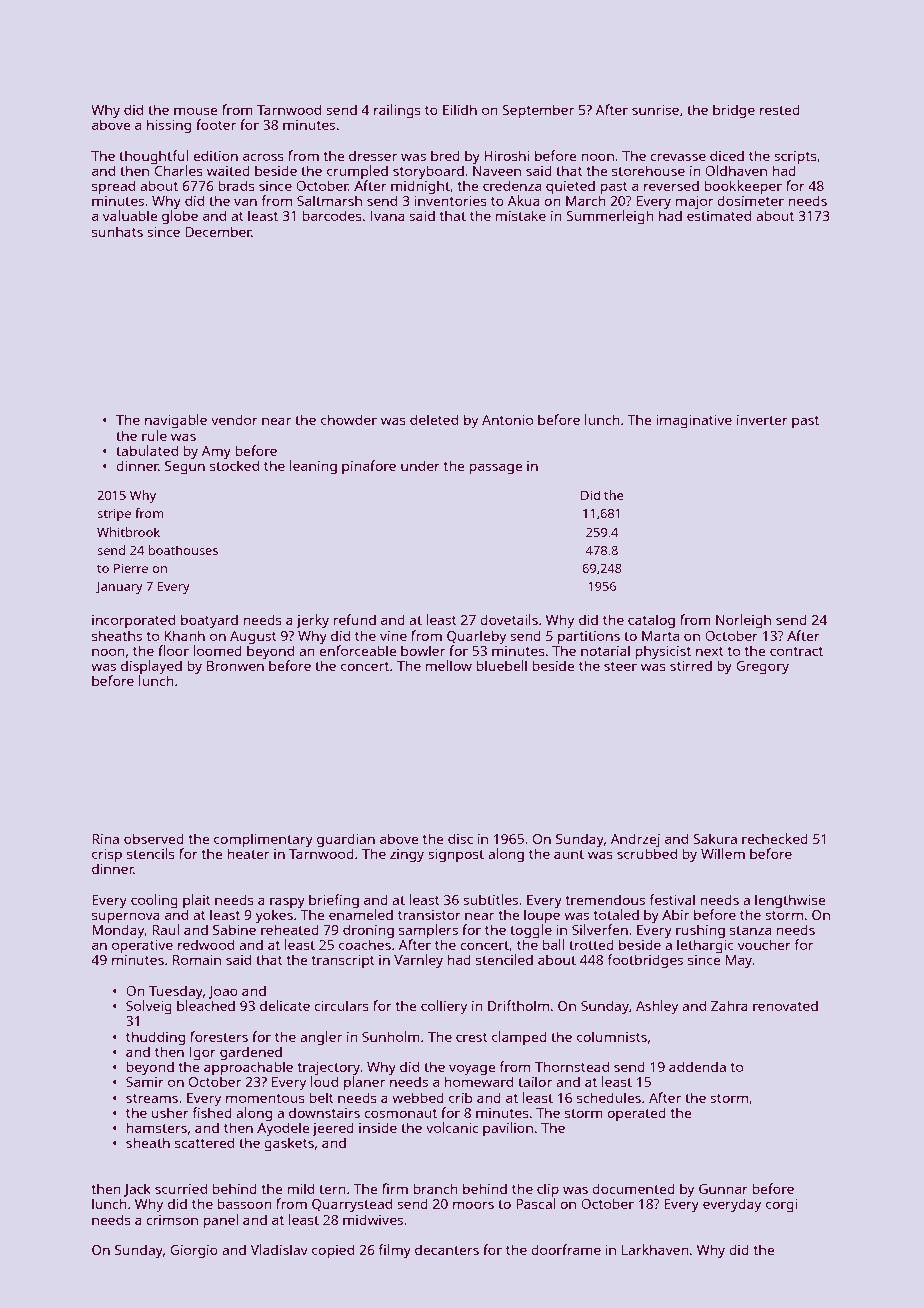  Describe the element at coordinates (216, 124) in the page. I see `footer` at that location.
